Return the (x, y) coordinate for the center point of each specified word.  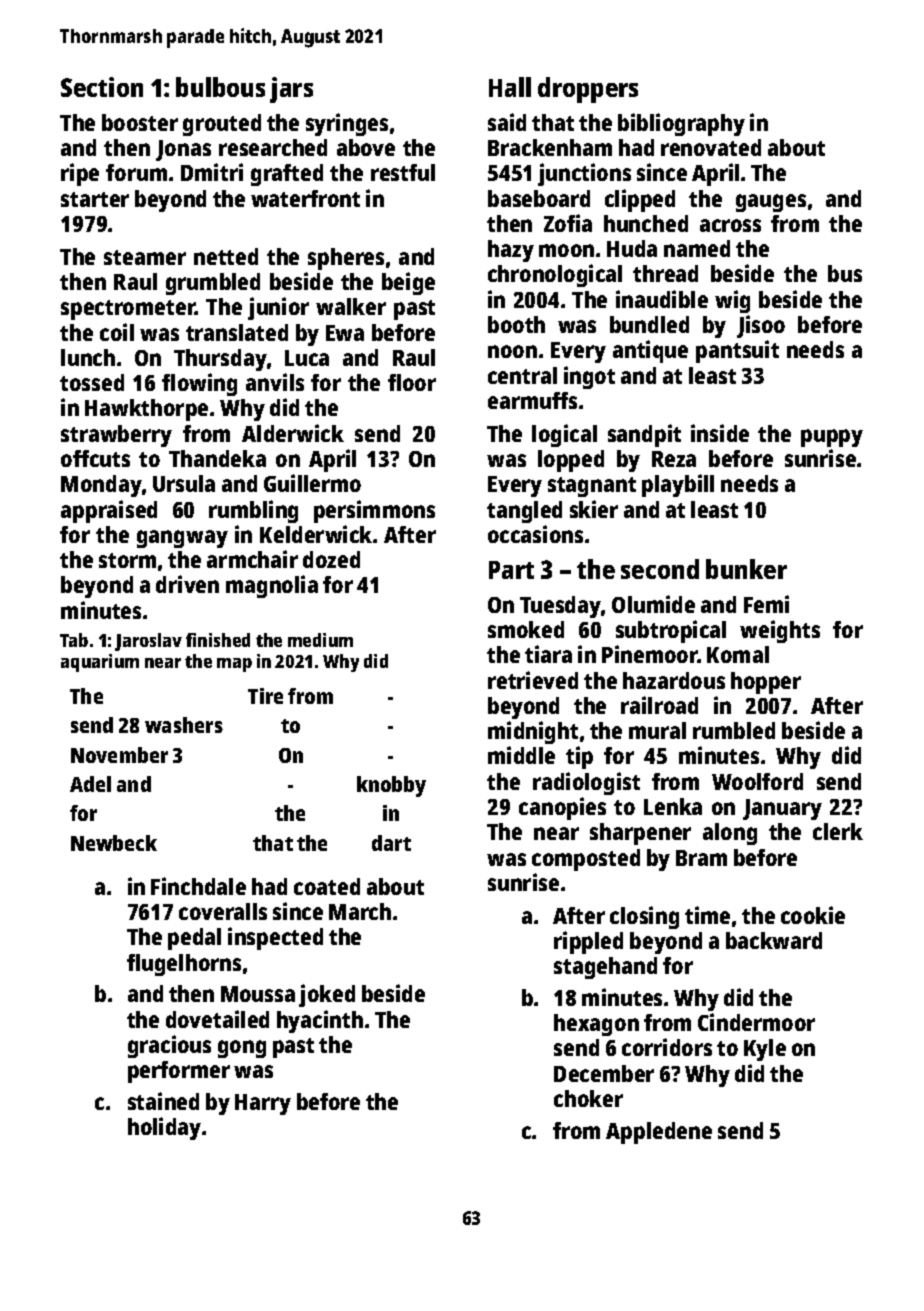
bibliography (681, 124)
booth (516, 324)
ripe (80, 174)
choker (588, 1098)
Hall (510, 87)
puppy (832, 438)
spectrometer (128, 310)
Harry (263, 1104)
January (782, 809)
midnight (533, 732)
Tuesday (561, 607)
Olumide (653, 604)
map (234, 665)
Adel (90, 784)
